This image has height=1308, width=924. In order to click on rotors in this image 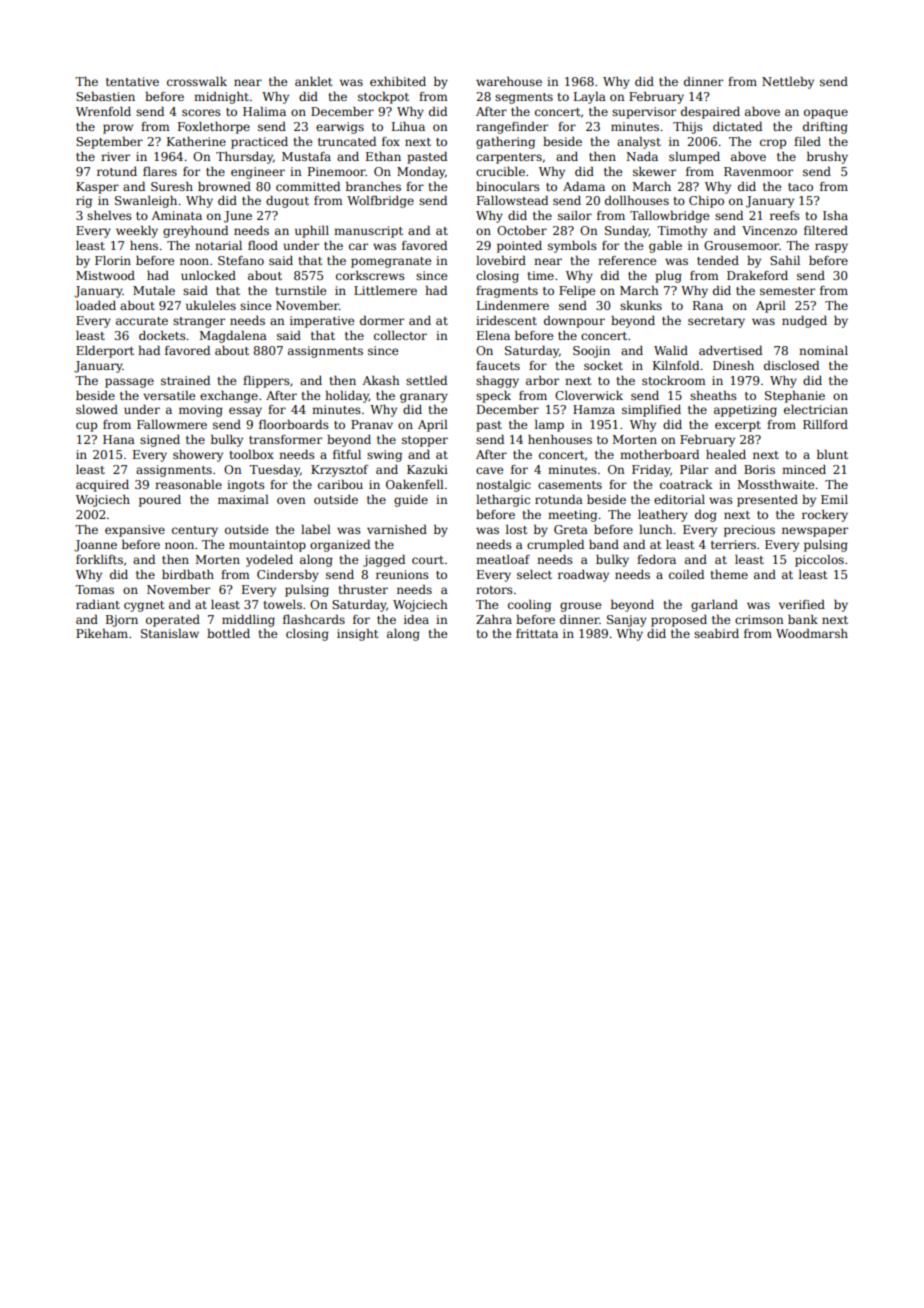, I will do `click(494, 590)`.
